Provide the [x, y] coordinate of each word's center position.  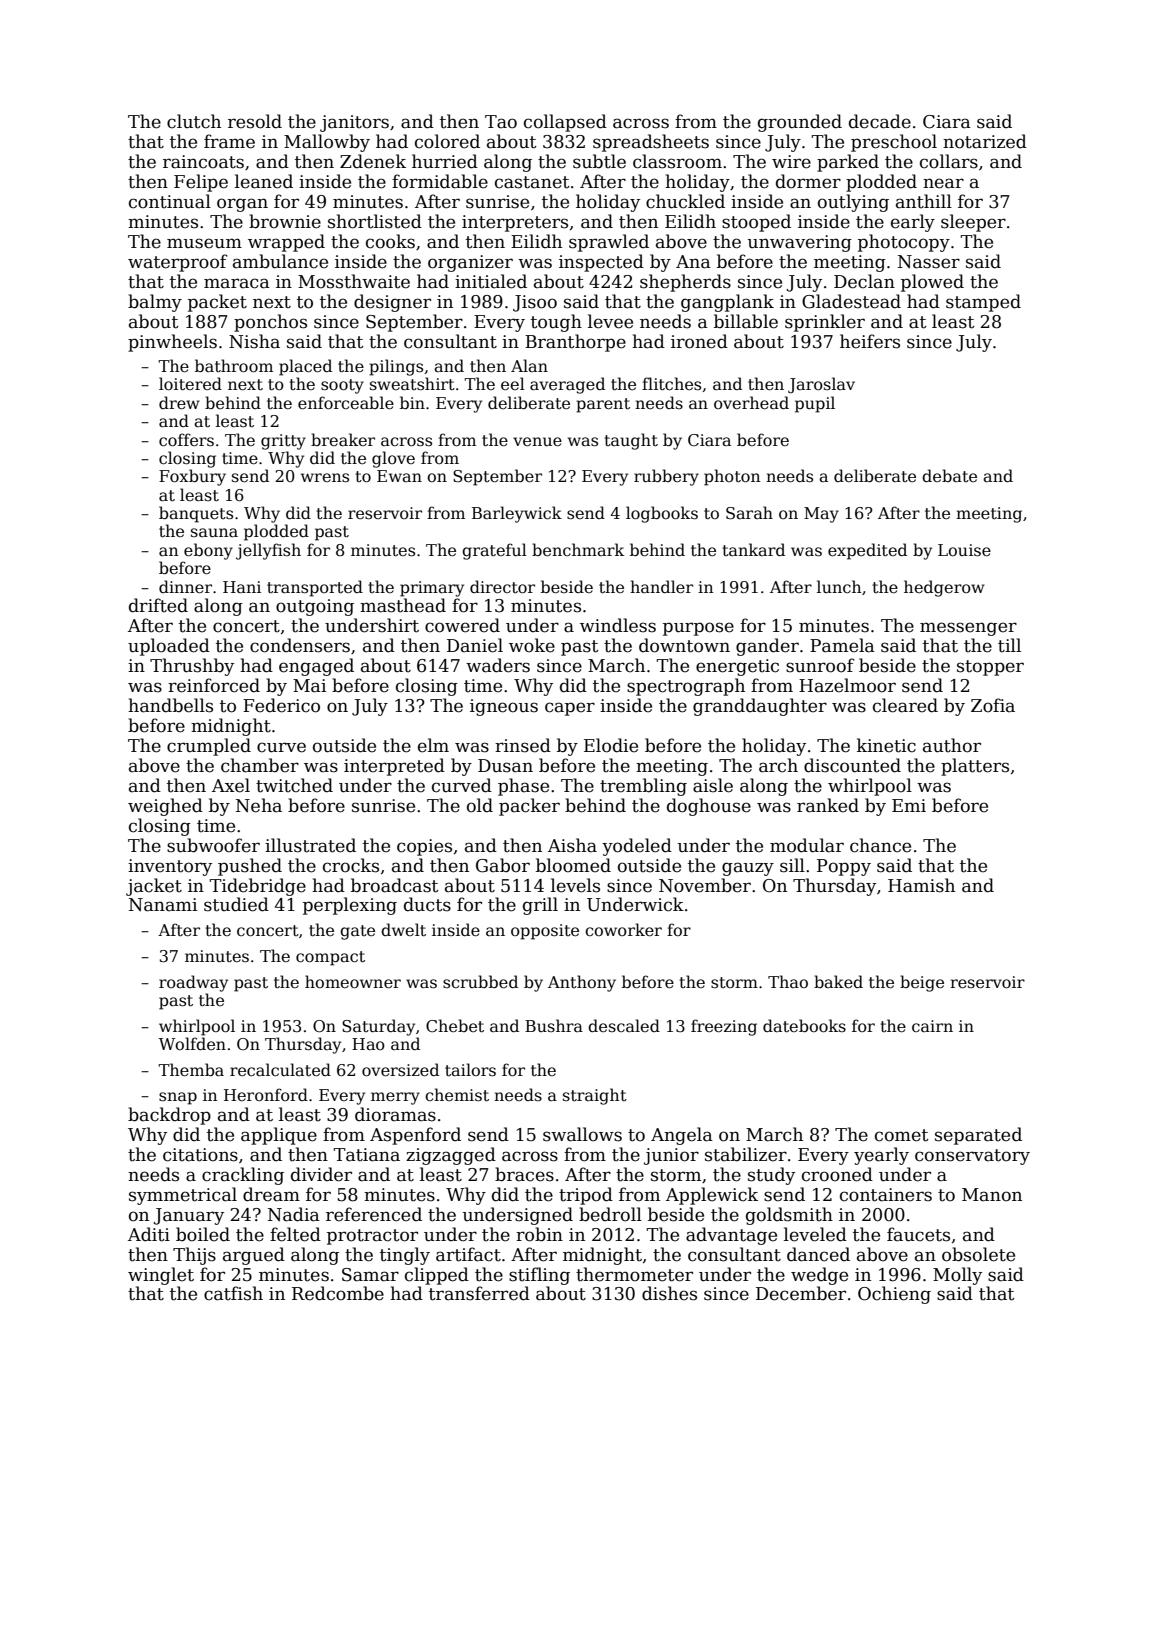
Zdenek [373, 161]
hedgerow [944, 588]
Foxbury [192, 477]
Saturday [378, 1027]
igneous [504, 707]
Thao [788, 981]
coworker [623, 930]
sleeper [973, 223]
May [821, 515]
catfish [233, 1293]
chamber [260, 765]
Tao [501, 122]
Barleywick [517, 514]
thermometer [634, 1274]
